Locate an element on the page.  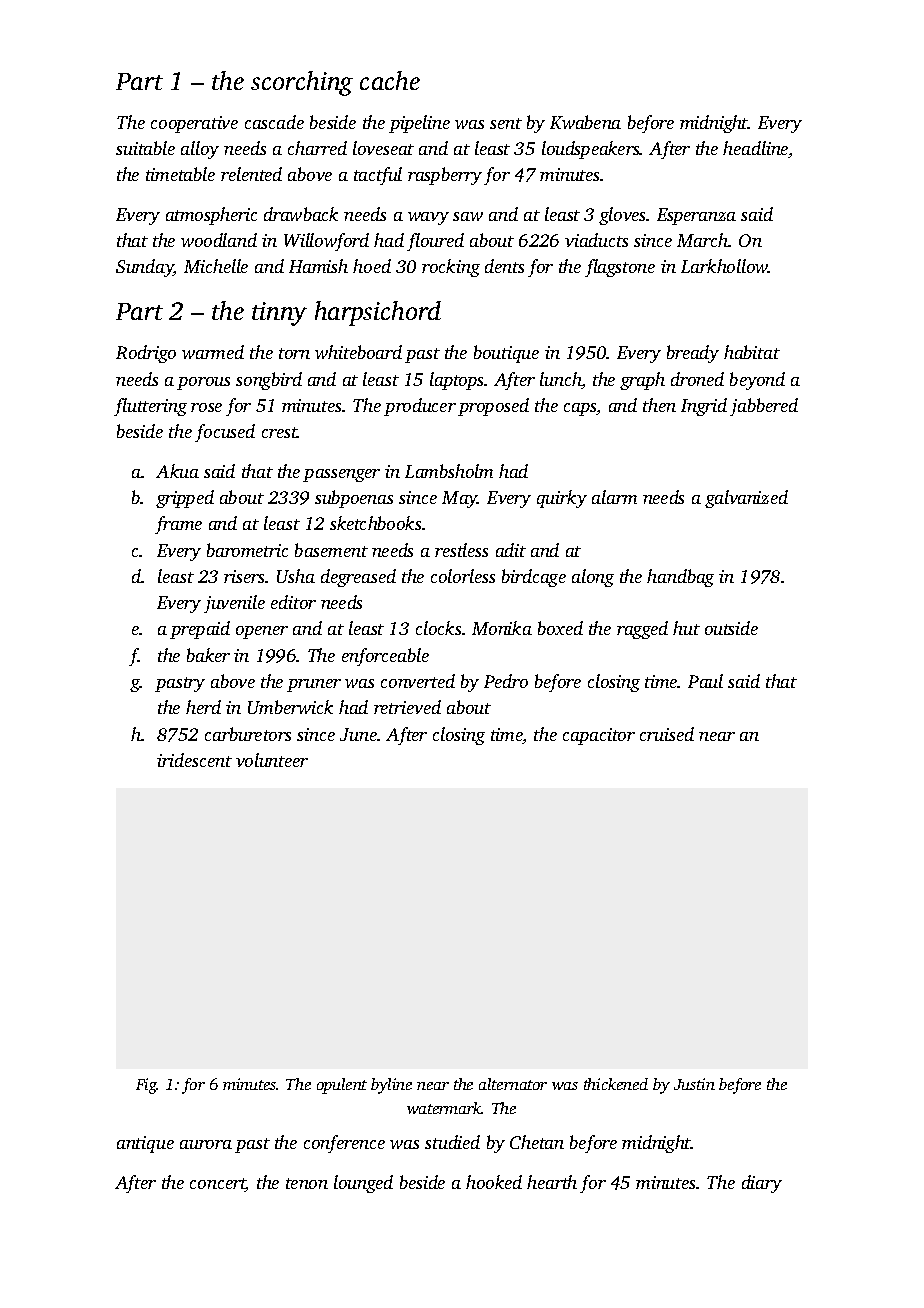
galvanized is located at coordinates (746, 499).
